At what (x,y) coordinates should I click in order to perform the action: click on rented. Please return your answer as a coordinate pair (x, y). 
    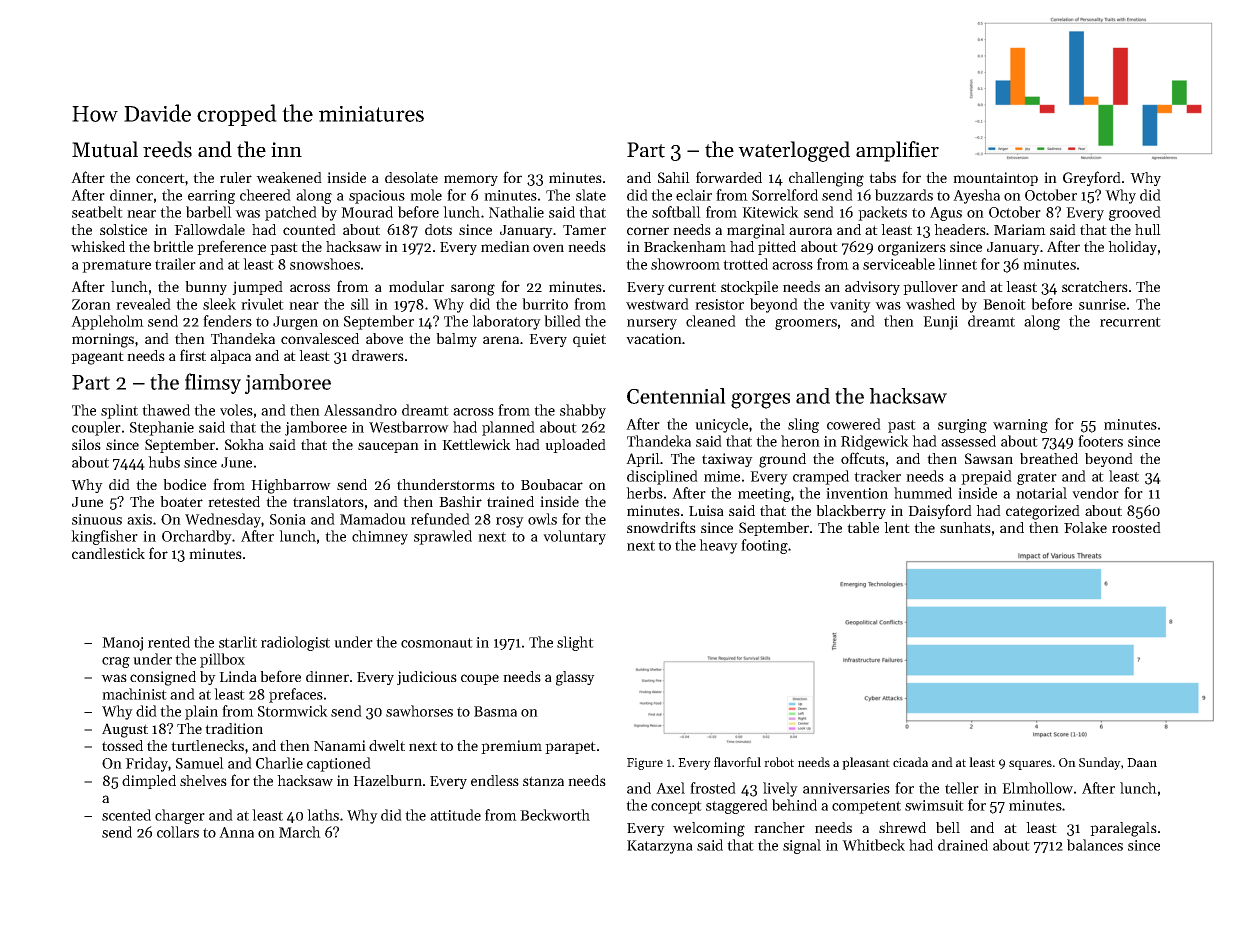
    Looking at the image, I should click on (169, 642).
